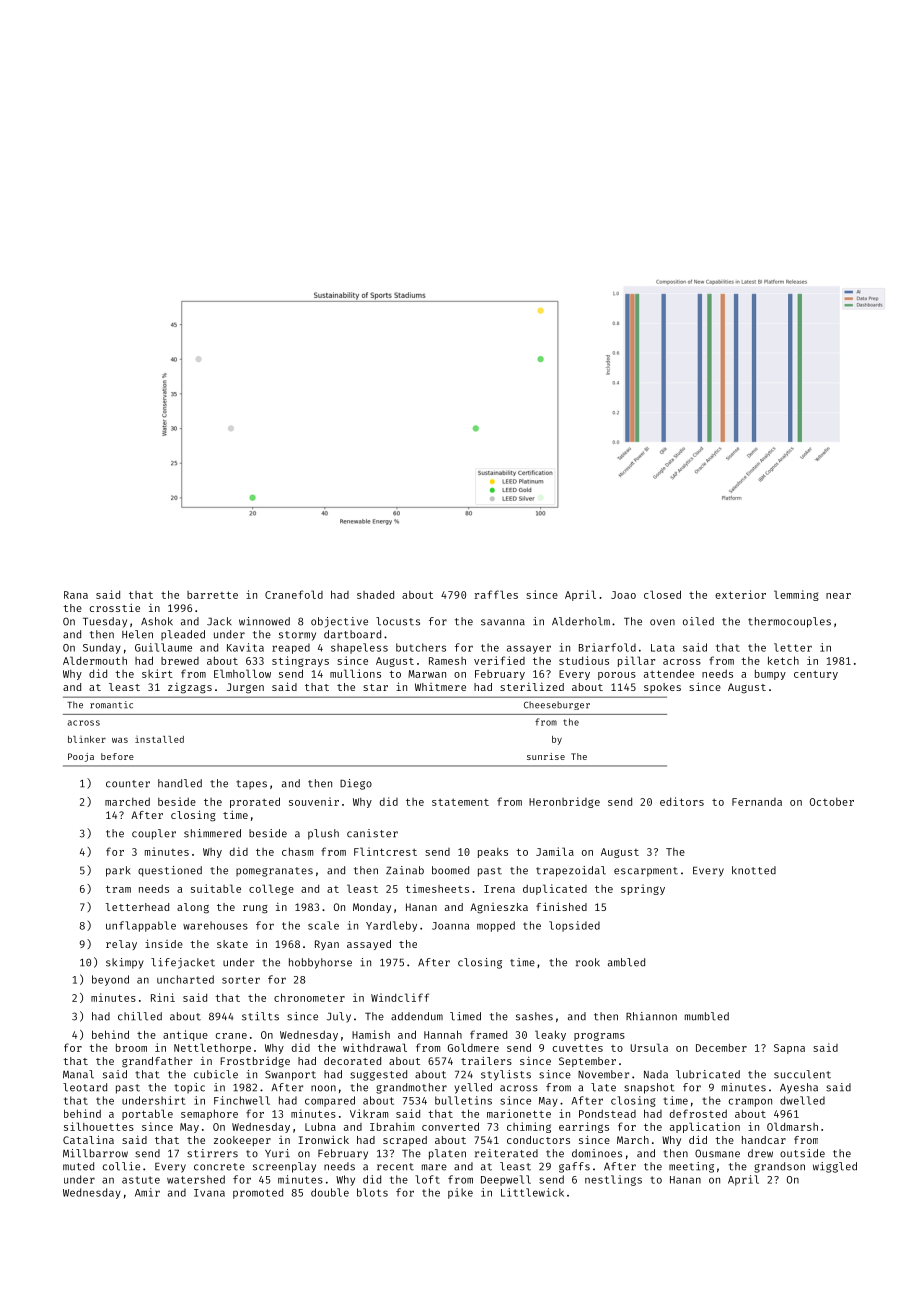 This screenshot has width=924, height=1308. Describe the element at coordinates (110, 980) in the screenshot. I see `beyond` at that location.
